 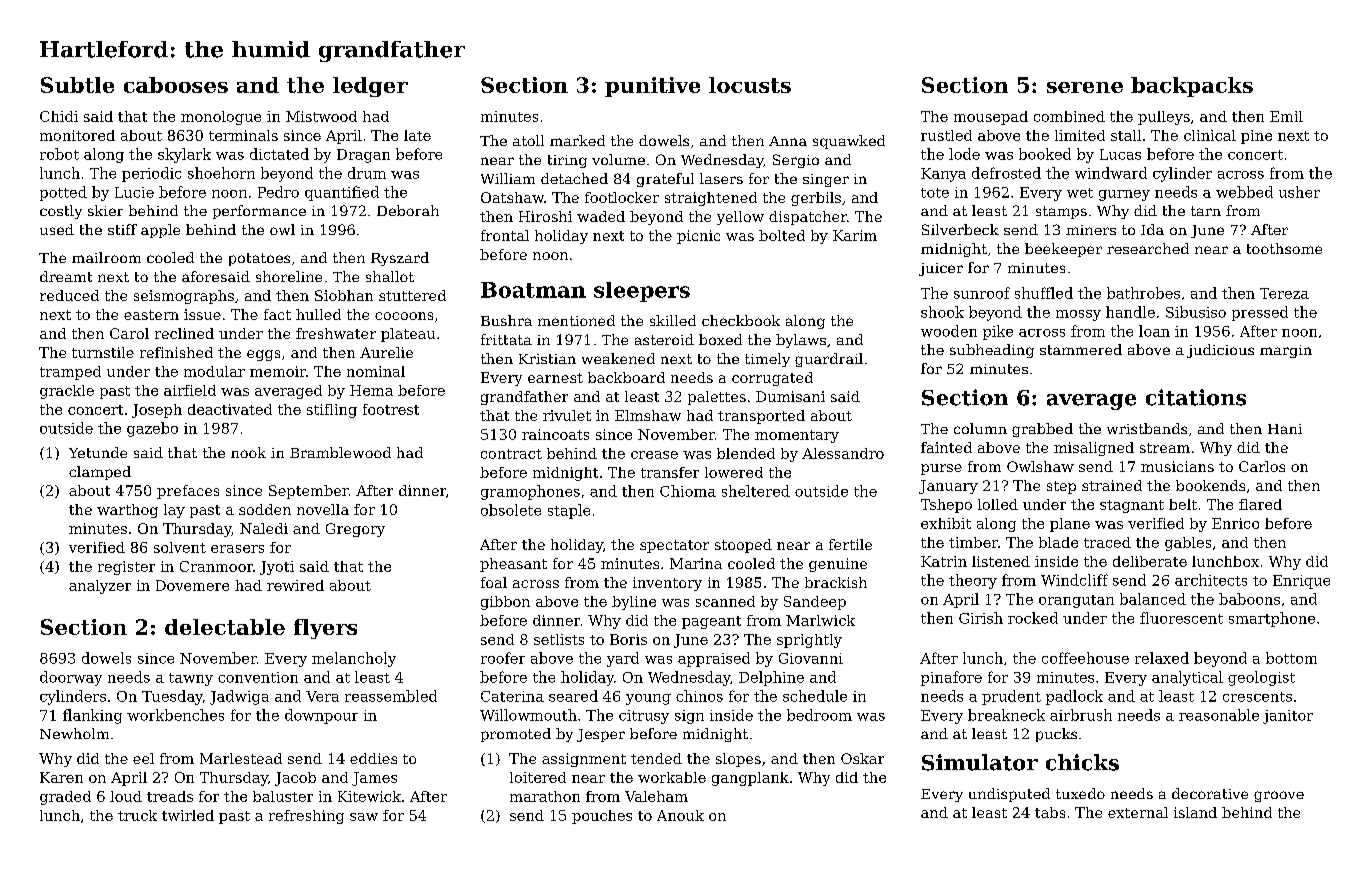 What do you see at coordinates (1256, 137) in the image?
I see `pine` at bounding box center [1256, 137].
